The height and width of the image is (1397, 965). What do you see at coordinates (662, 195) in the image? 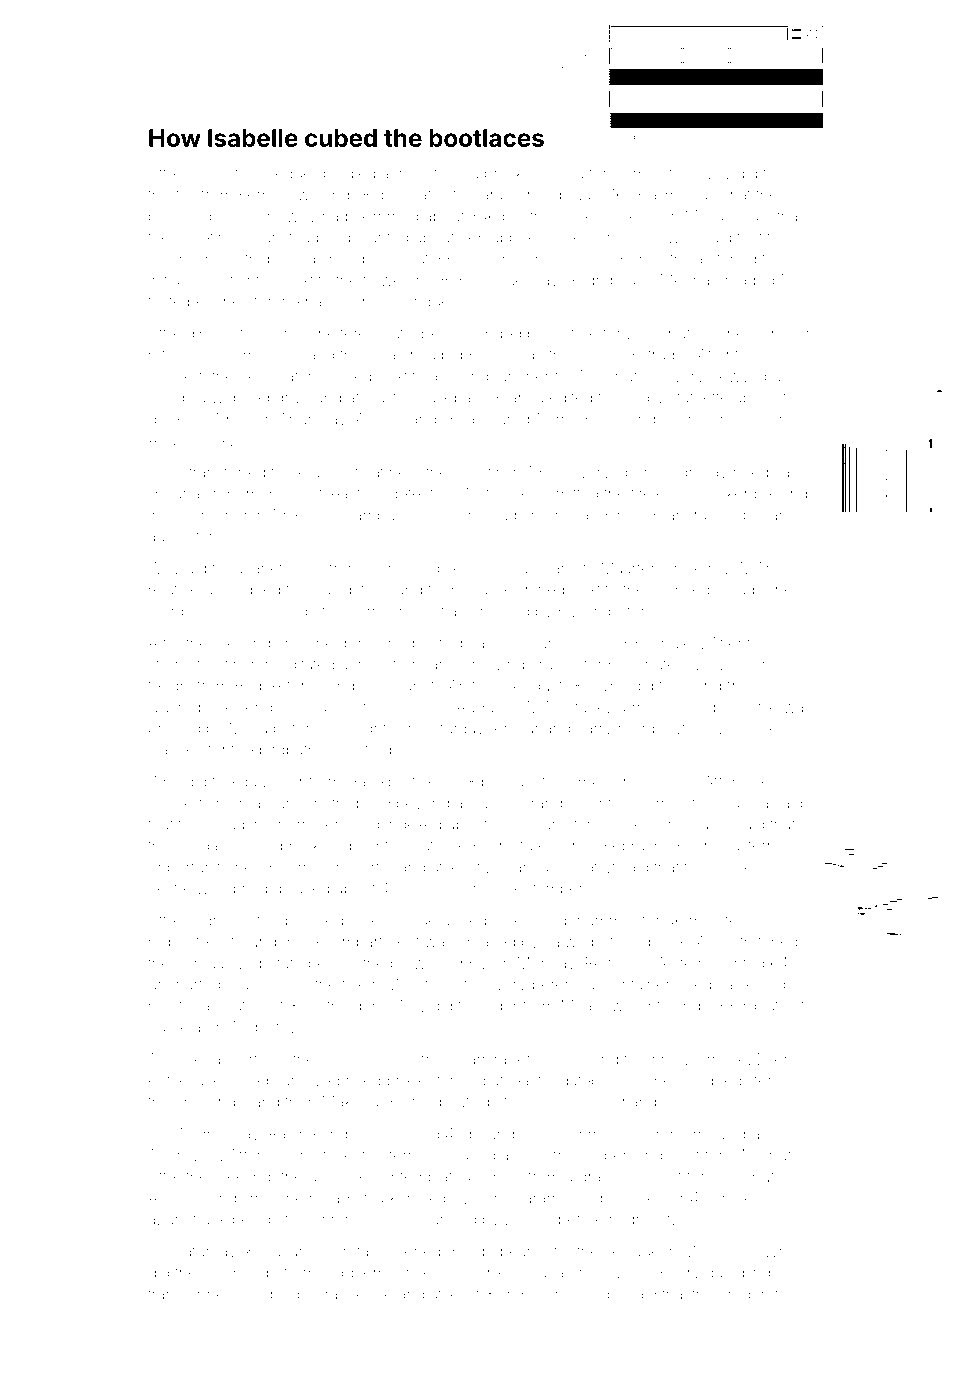
I see `Halima` at bounding box center [662, 195].
